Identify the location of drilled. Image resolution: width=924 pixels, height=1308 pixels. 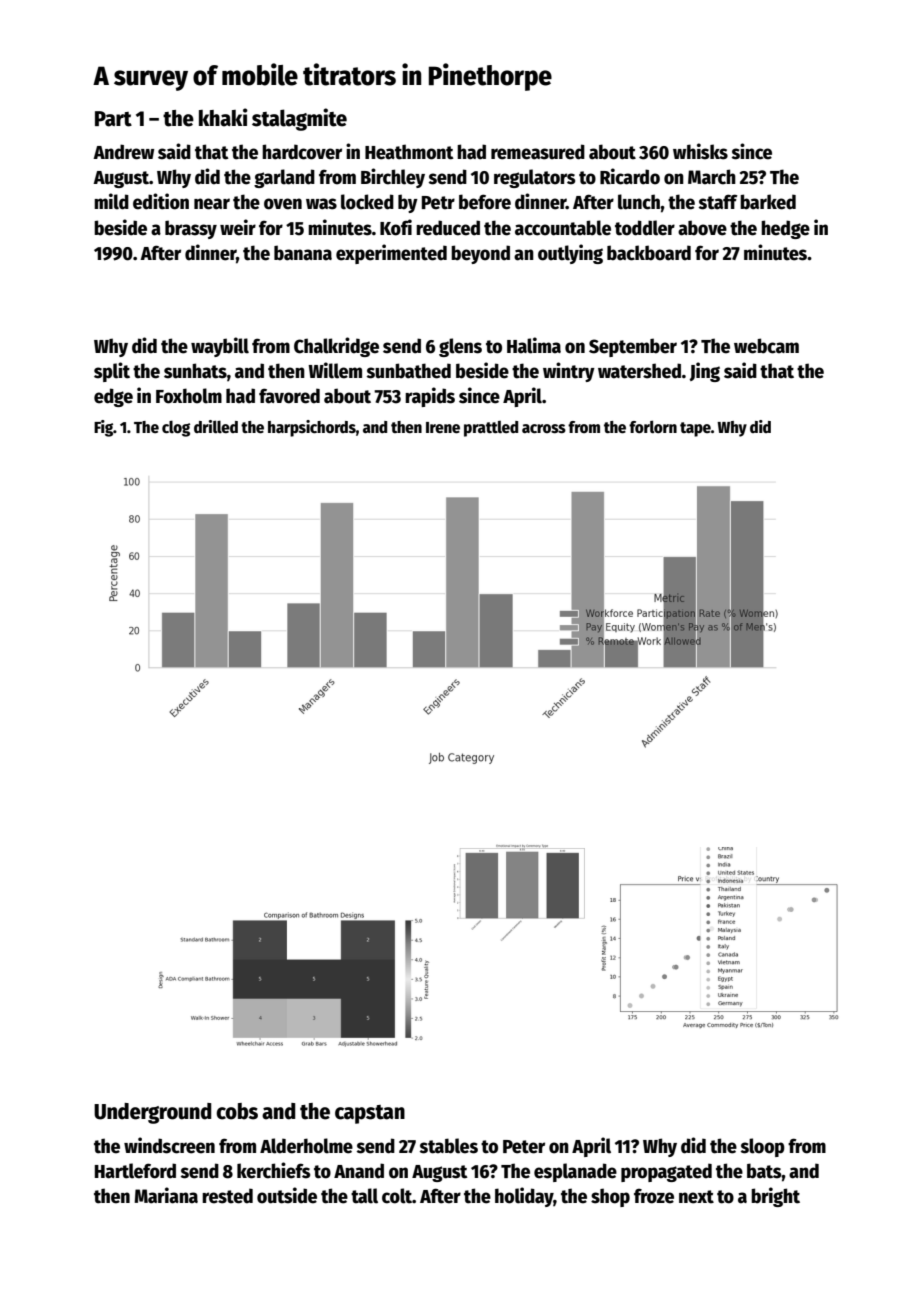
(216, 426).
